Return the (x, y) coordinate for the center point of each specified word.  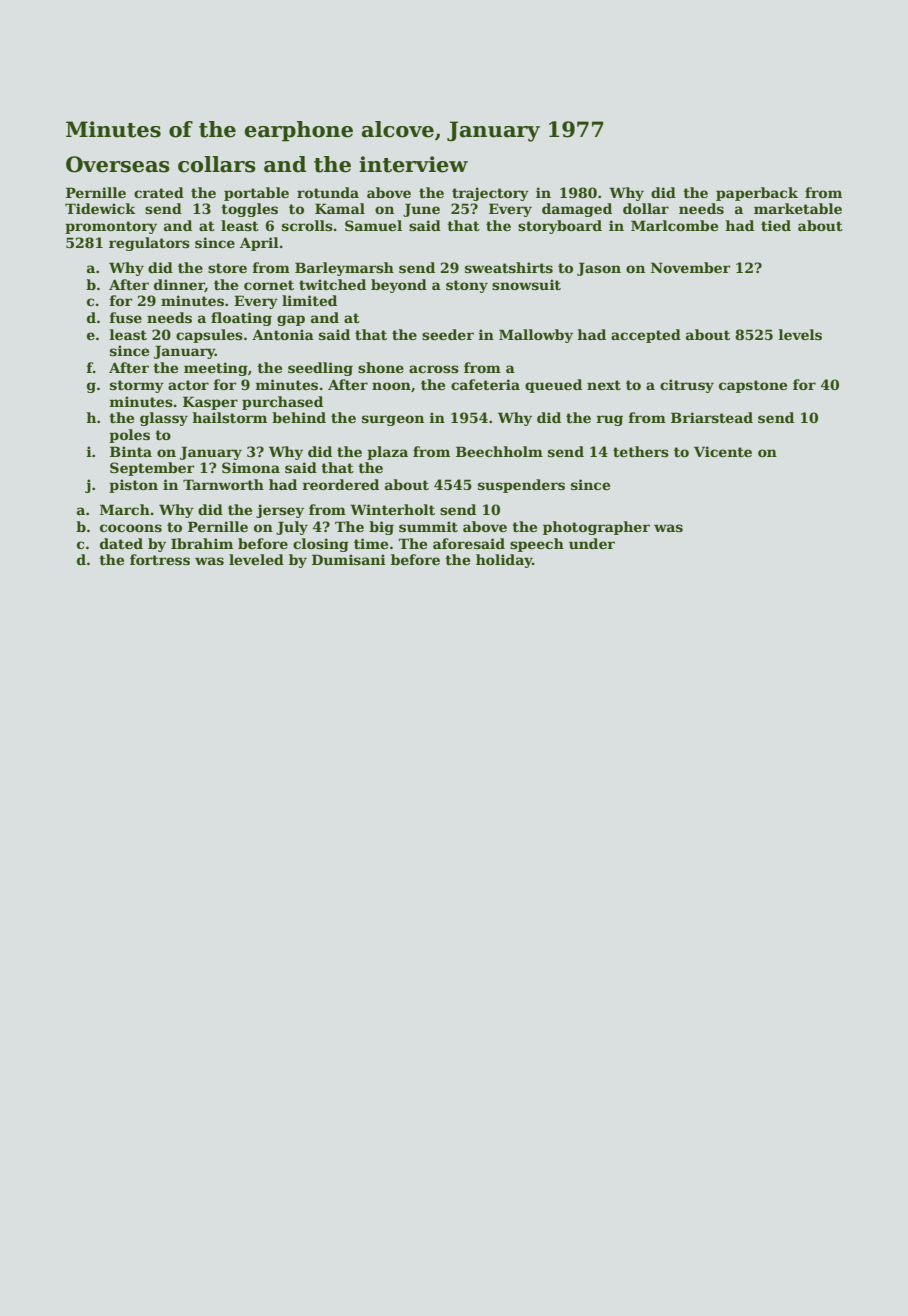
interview (413, 164)
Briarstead (712, 417)
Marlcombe (674, 225)
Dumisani (349, 559)
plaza (387, 453)
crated (159, 192)
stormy (137, 386)
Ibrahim (202, 543)
